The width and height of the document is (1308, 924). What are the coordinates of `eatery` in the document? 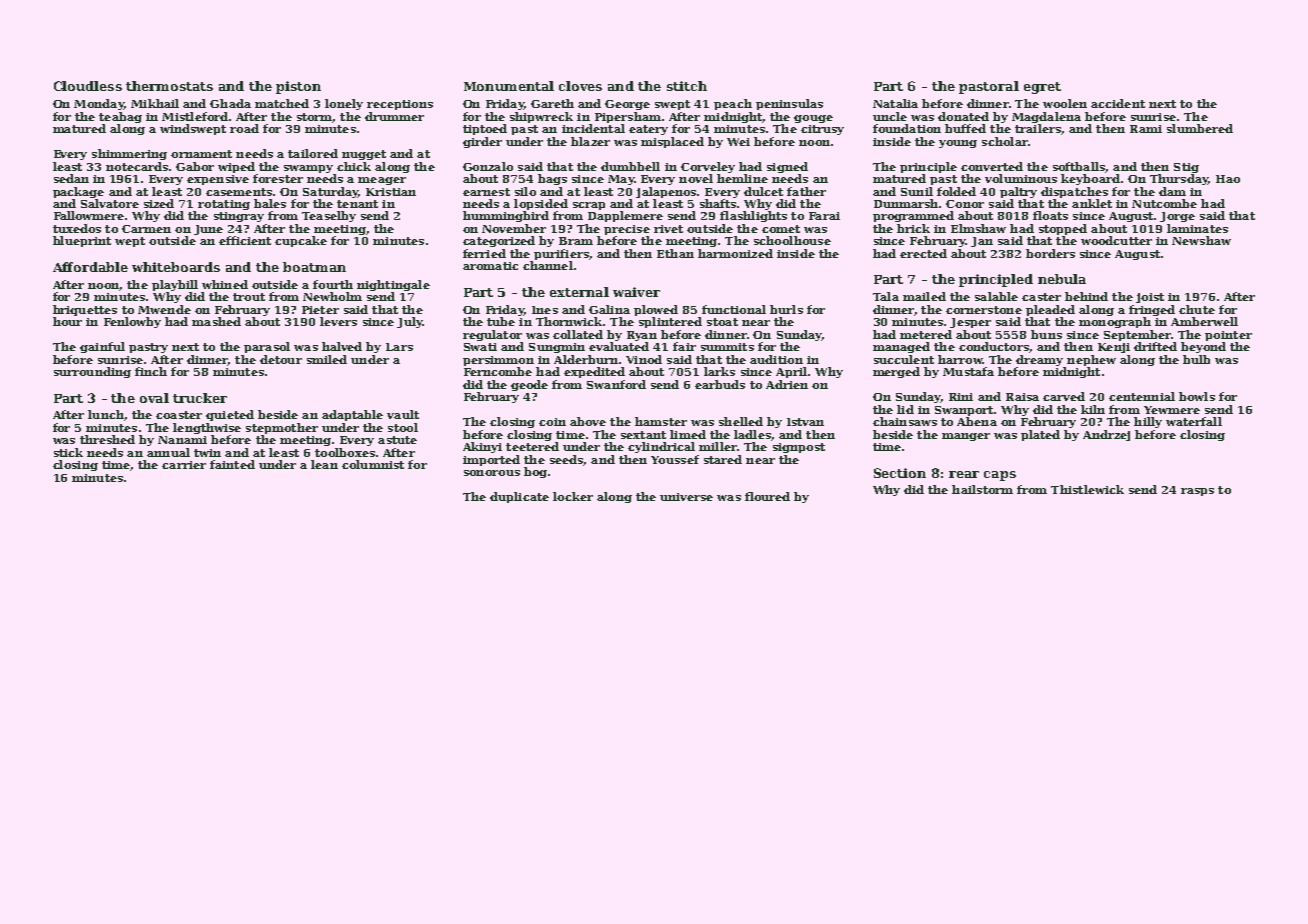 It's located at (648, 130).
